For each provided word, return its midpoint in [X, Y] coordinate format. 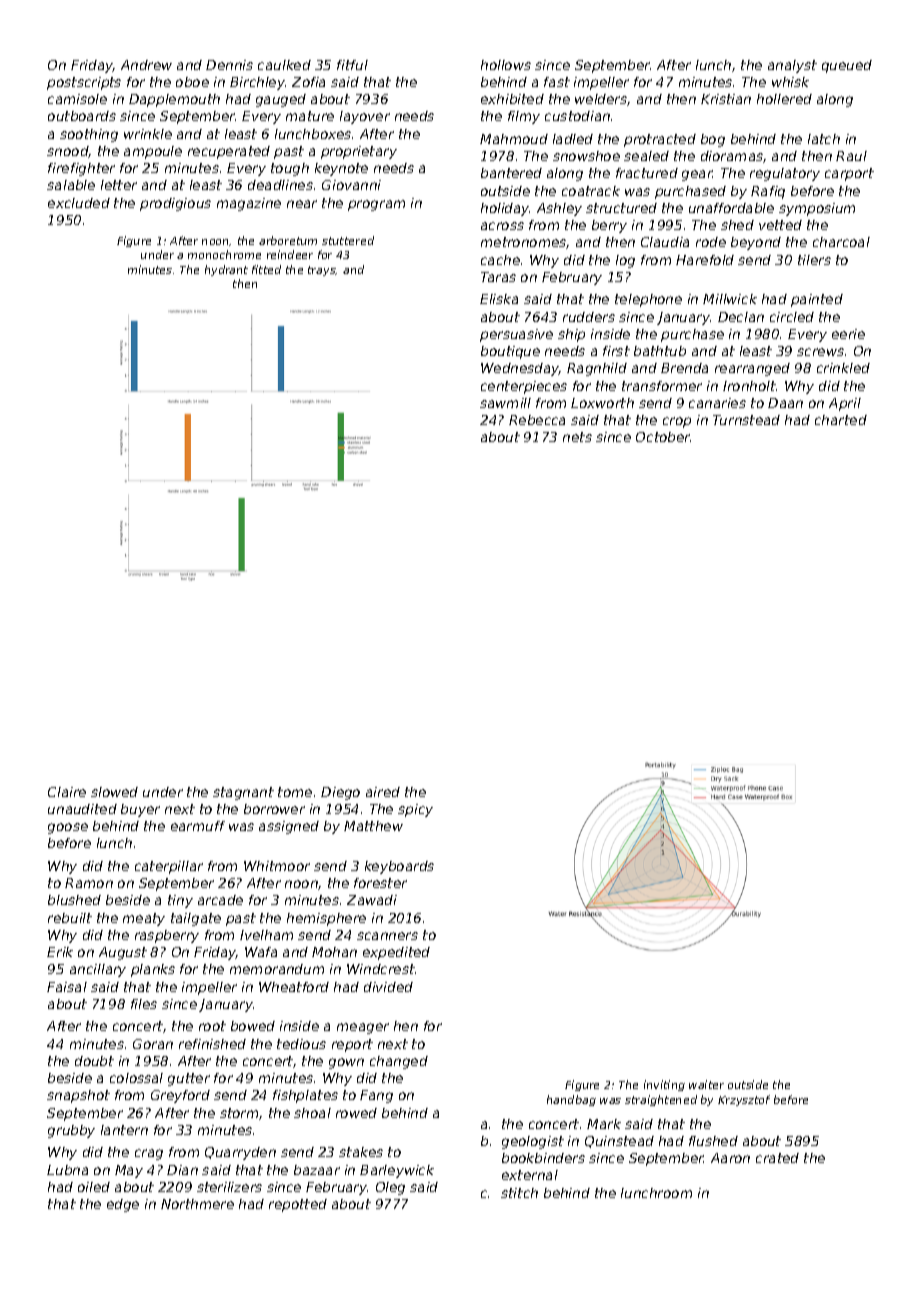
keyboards [399, 867]
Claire [67, 792]
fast [557, 82]
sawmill [505, 403]
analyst [792, 66]
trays [322, 271]
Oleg [390, 1188]
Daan [785, 403]
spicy [415, 810]
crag [149, 1154]
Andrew [146, 65]
